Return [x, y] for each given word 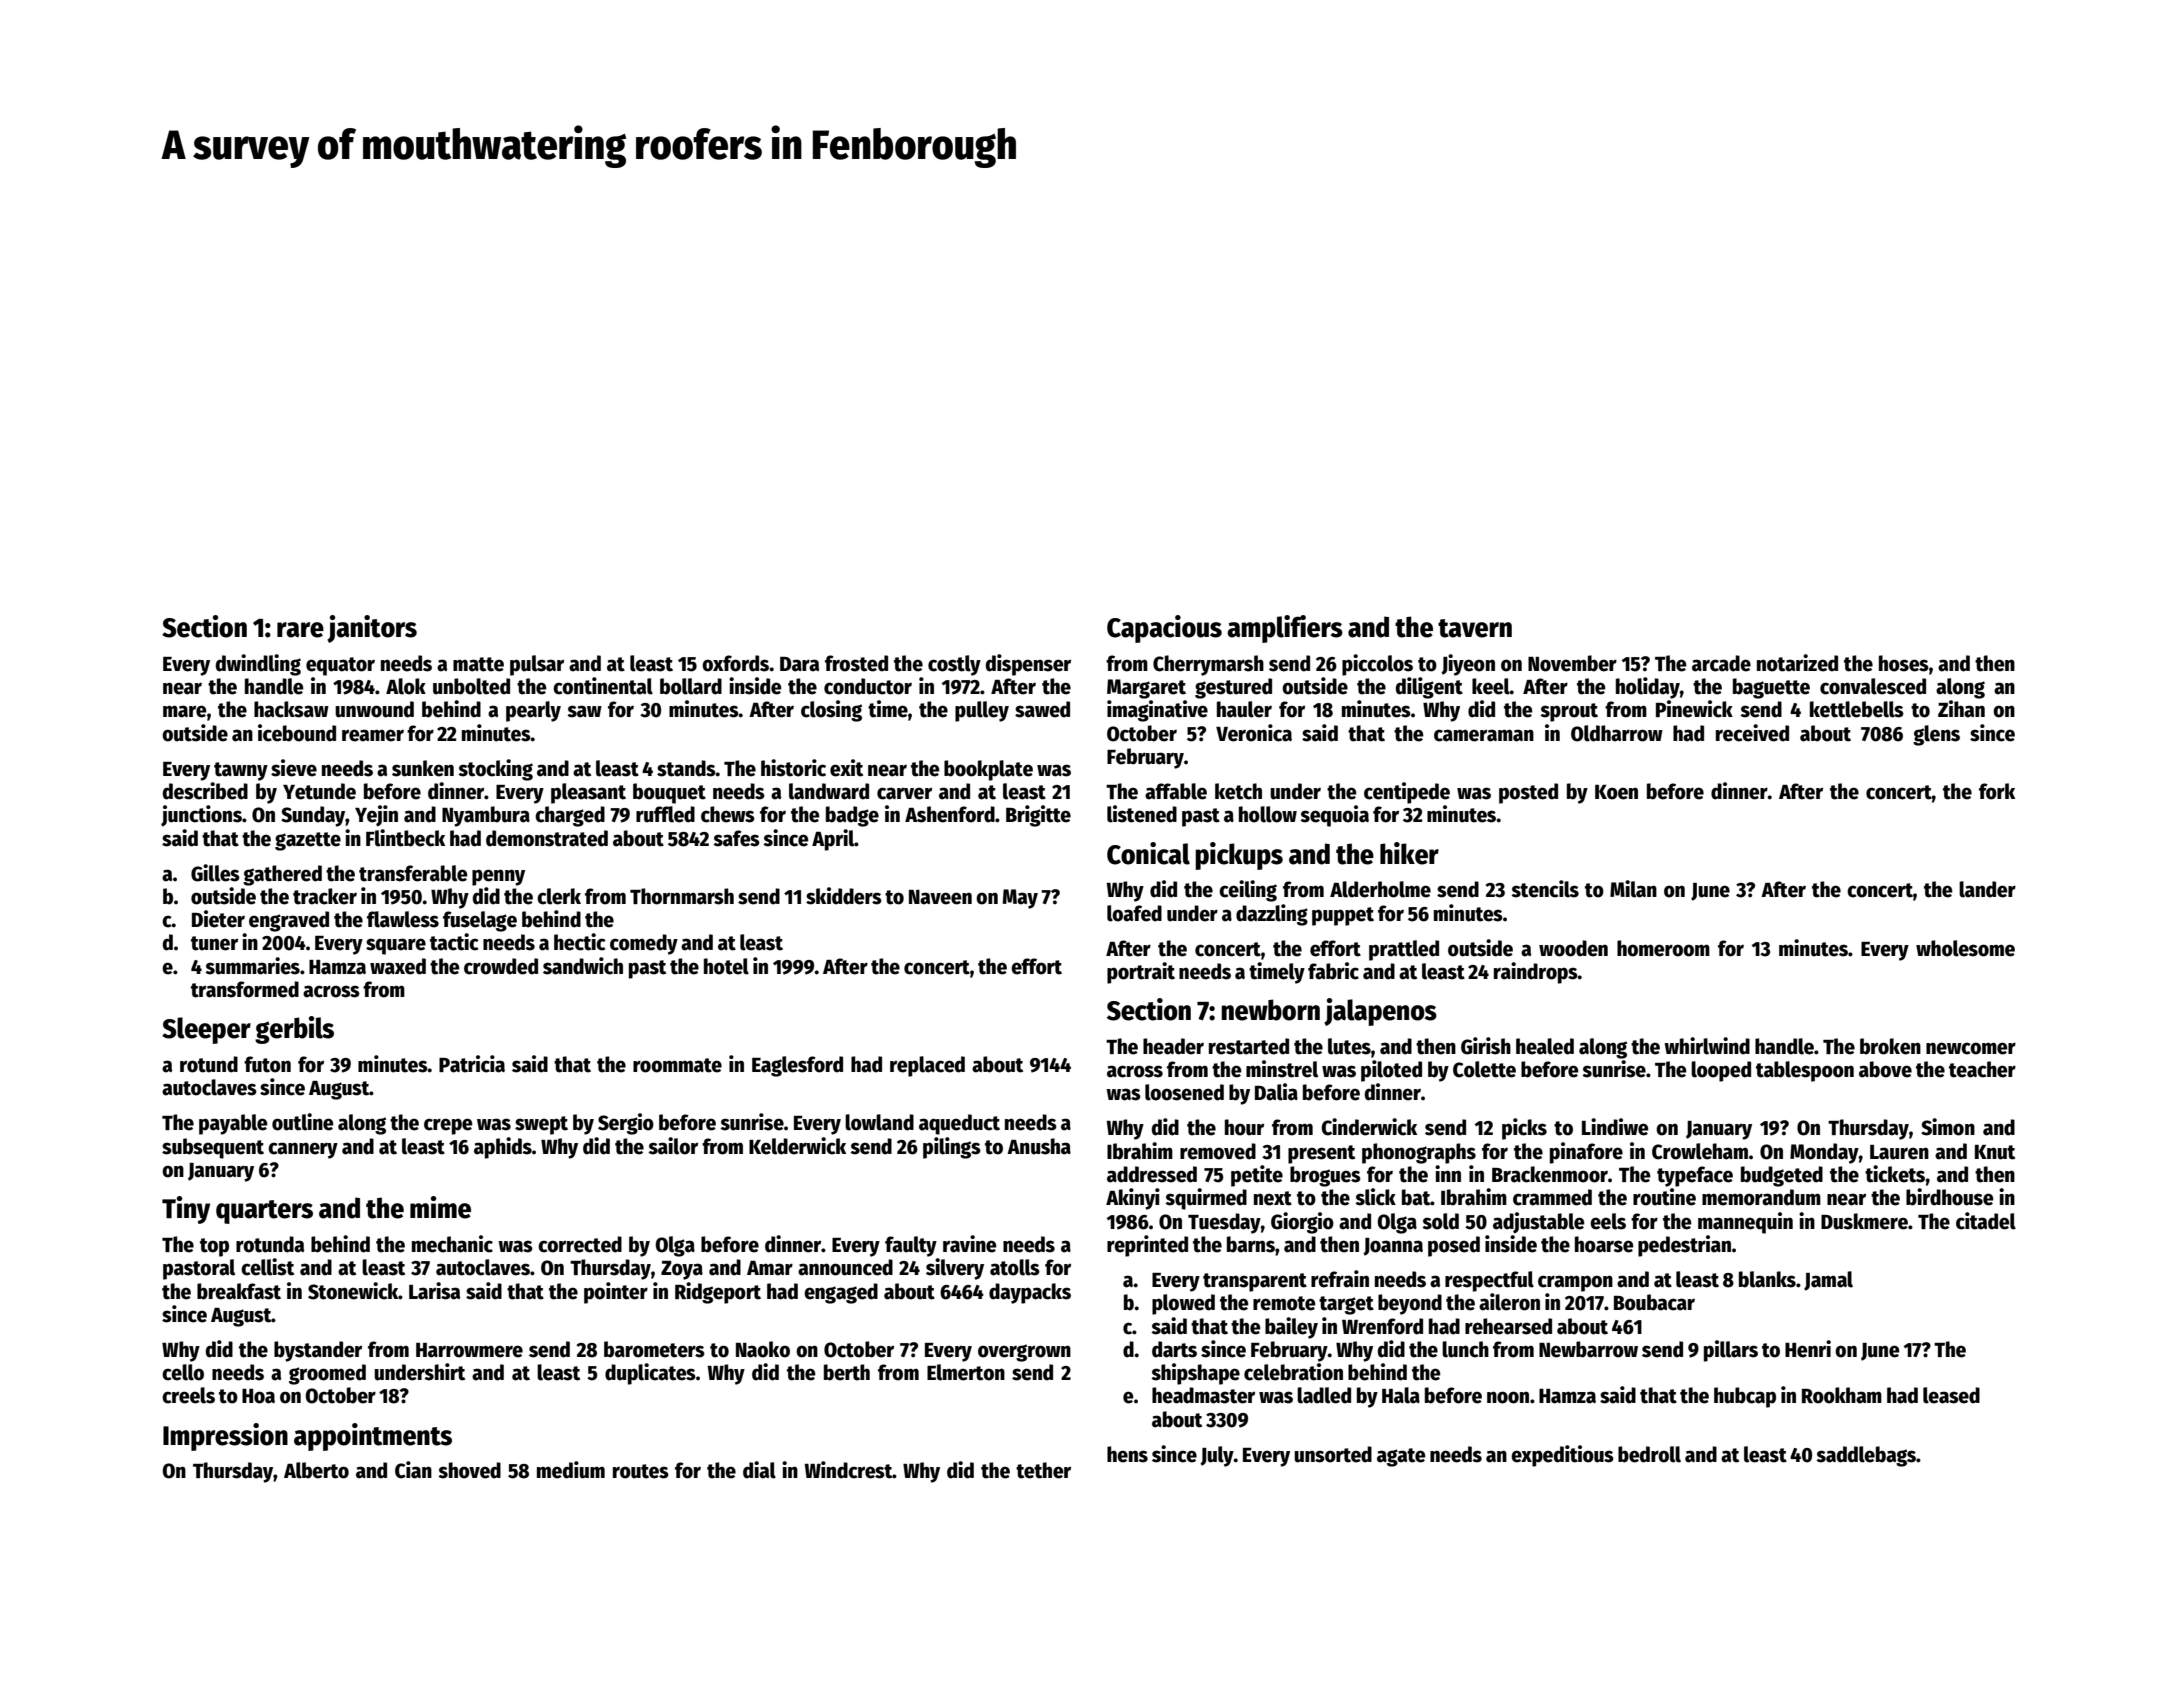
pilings [952, 1148]
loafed [1134, 913]
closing [831, 711]
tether [1043, 1470]
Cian [413, 1470]
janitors [372, 629]
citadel [1986, 1221]
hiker [1409, 853]
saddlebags [1866, 1456]
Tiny [186, 1210]
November [1572, 663]
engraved [289, 921]
